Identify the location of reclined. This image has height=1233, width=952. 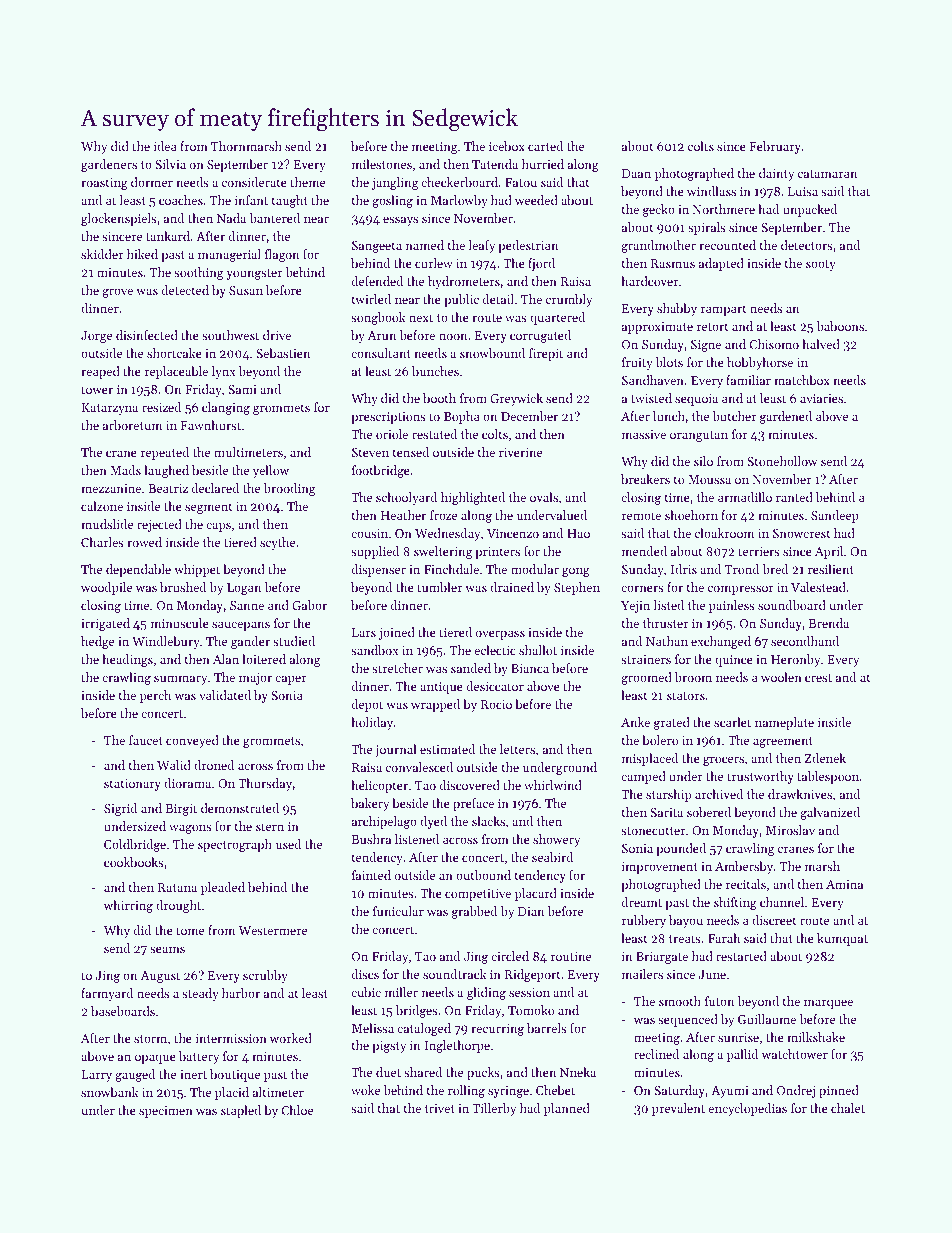
(656, 1054).
